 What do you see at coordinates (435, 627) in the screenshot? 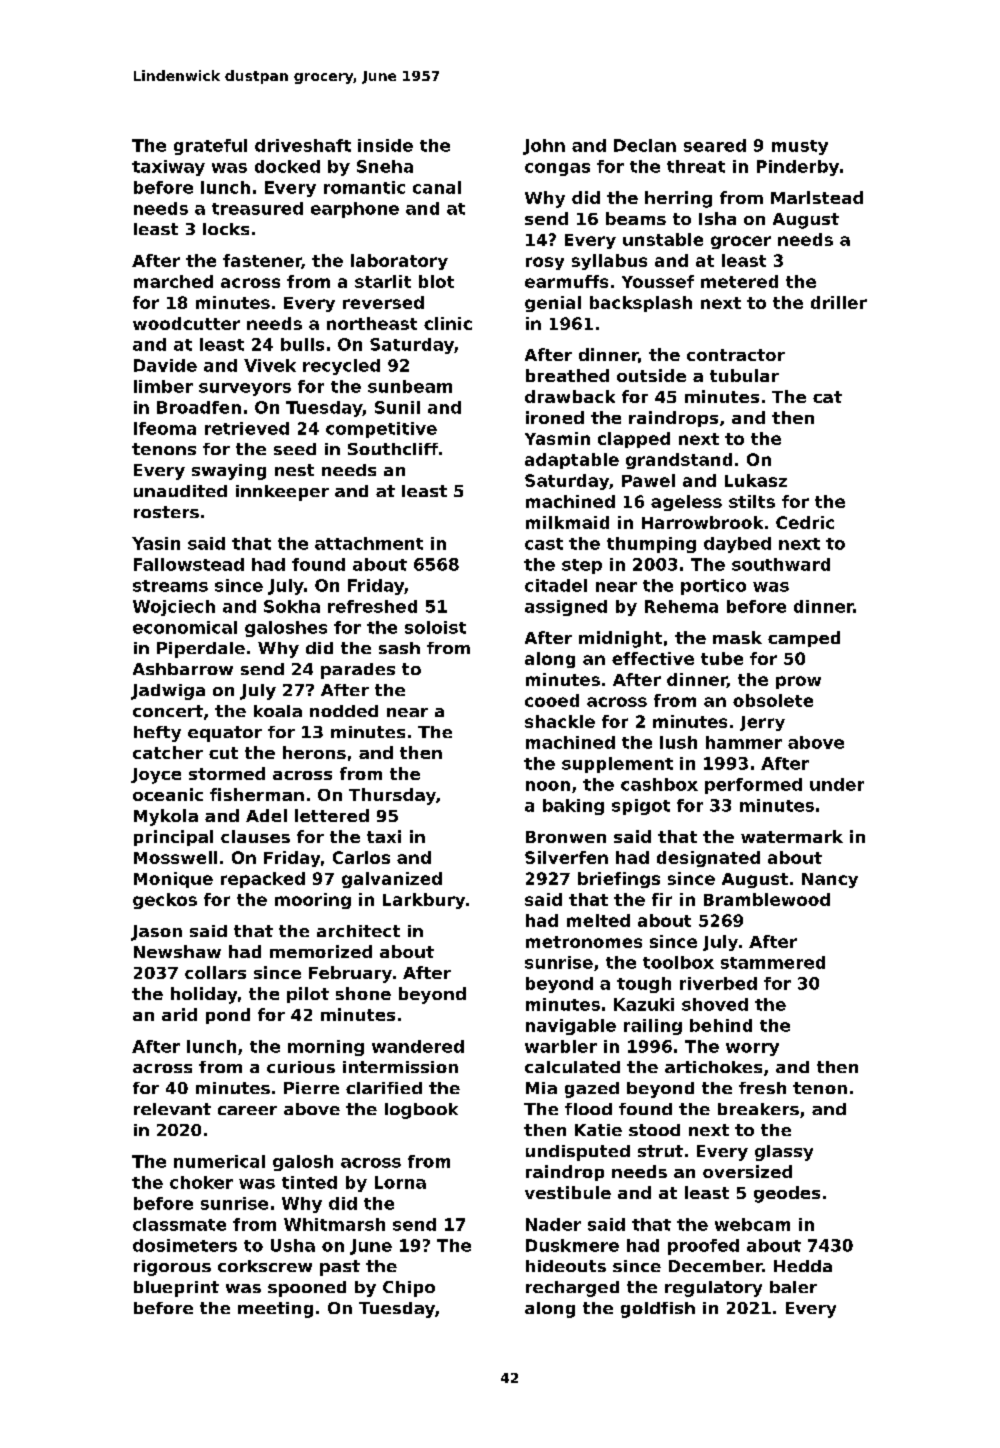
I see `soloist` at bounding box center [435, 627].
